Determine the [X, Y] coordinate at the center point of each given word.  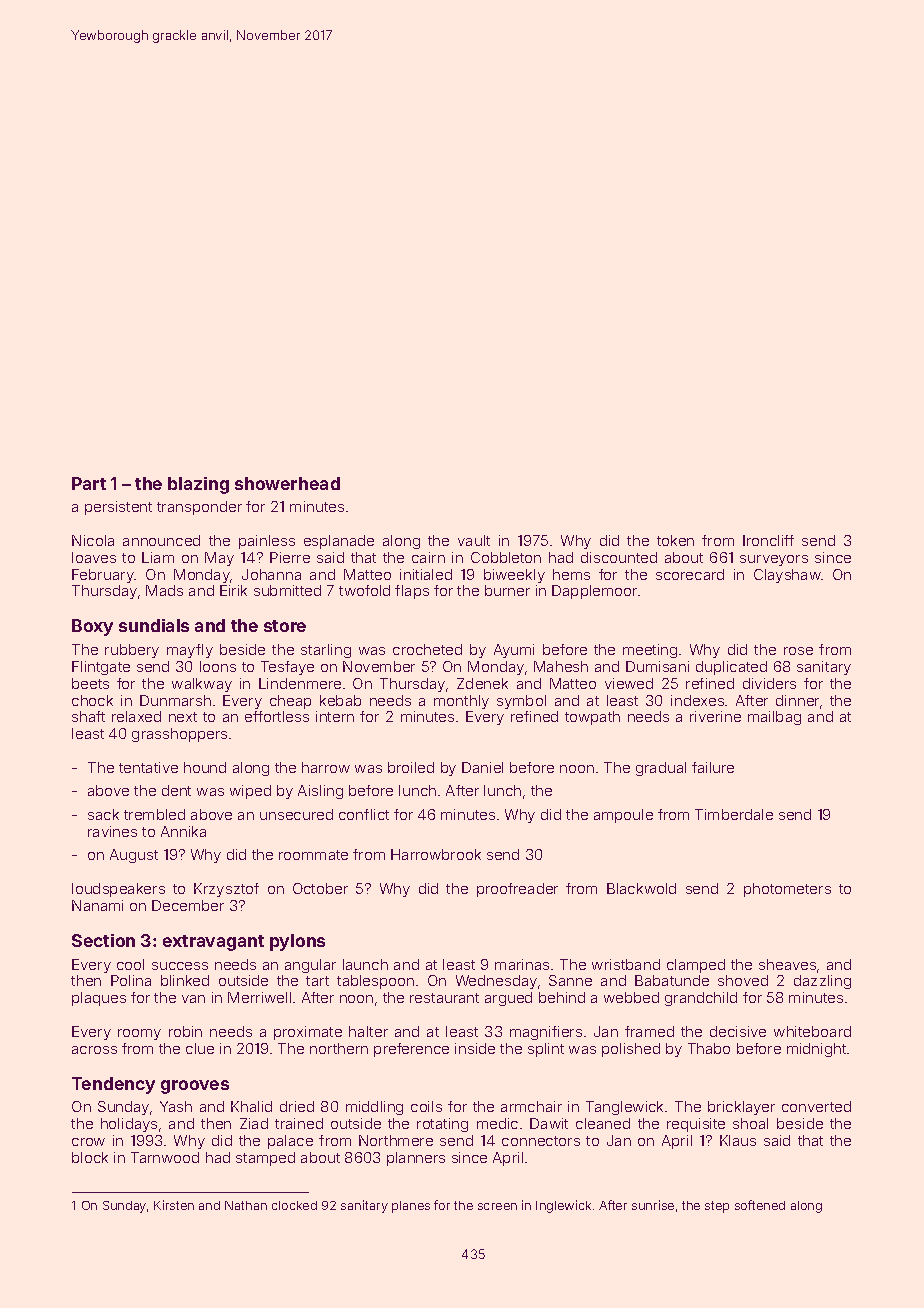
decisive [738, 1031]
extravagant [213, 943]
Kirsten [174, 1205]
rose [798, 651]
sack [103, 814]
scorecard [690, 574]
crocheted [427, 649]
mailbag [774, 718]
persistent [118, 508]
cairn [428, 557]
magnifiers [546, 1033]
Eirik [233, 590]
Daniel [482, 767]
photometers [787, 890]
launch [365, 964]
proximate [308, 1033]
